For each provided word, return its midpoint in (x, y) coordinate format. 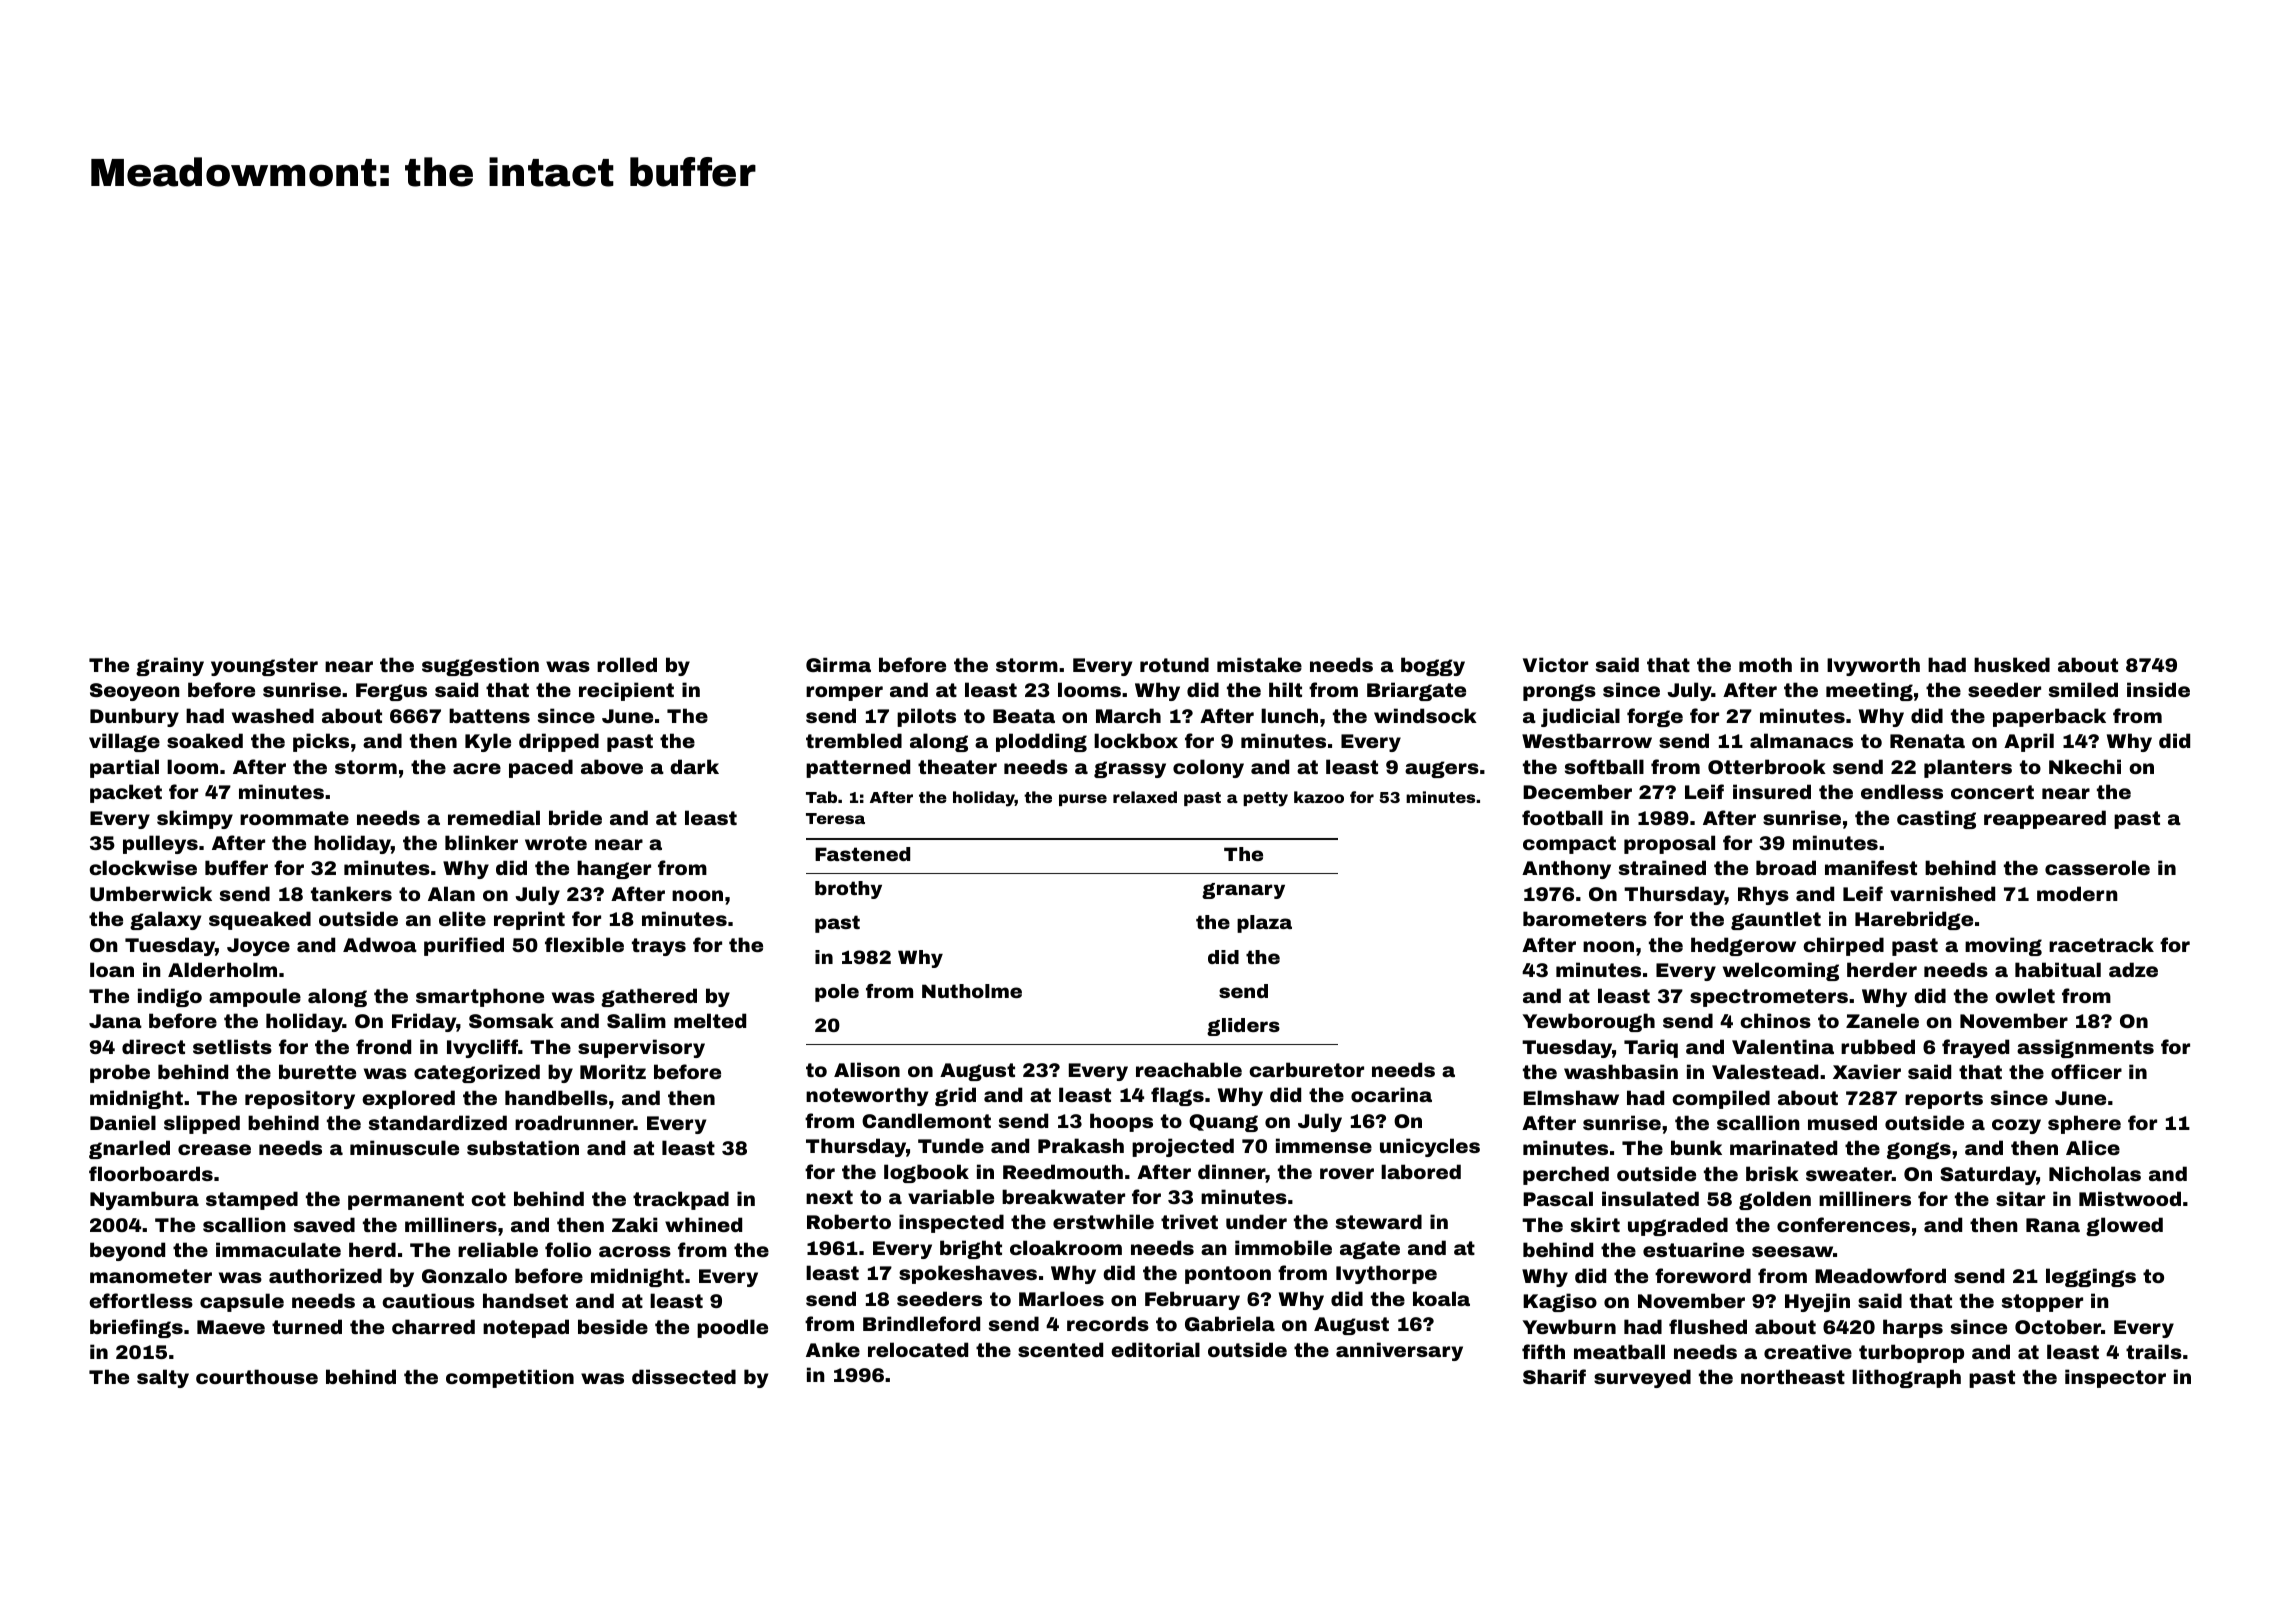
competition (510, 1378)
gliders (1243, 1027)
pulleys (160, 844)
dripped (559, 742)
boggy (1433, 666)
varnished (1942, 893)
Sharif (1554, 1376)
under (1256, 1221)
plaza (1264, 924)
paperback (2049, 717)
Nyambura (144, 1200)
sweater (1849, 1174)
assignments (2085, 1048)
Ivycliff (482, 1048)
